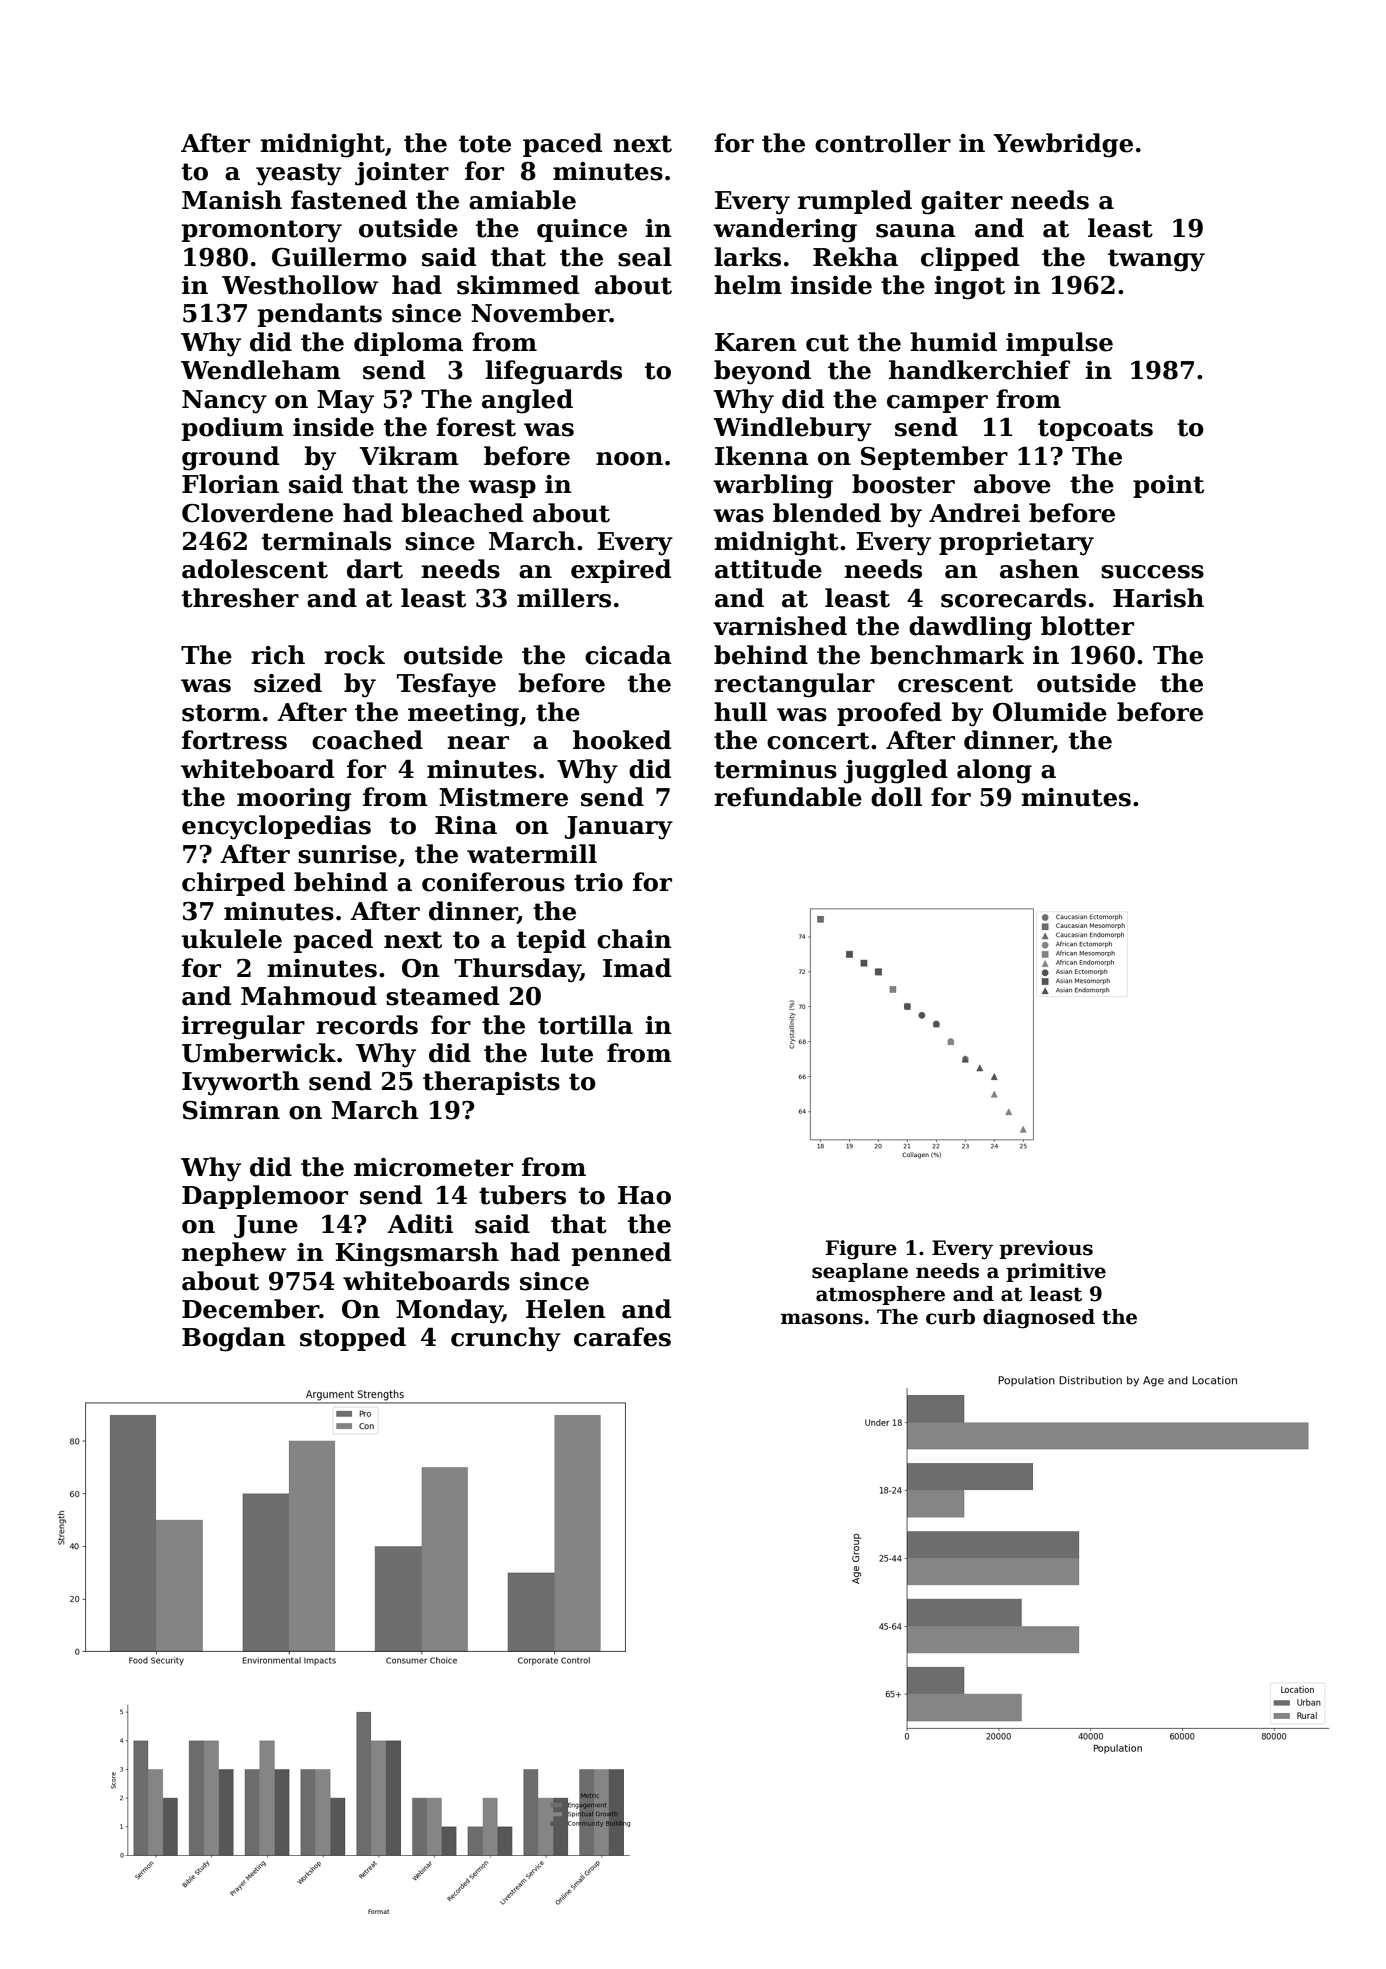  I want to click on tote, so click(485, 144).
